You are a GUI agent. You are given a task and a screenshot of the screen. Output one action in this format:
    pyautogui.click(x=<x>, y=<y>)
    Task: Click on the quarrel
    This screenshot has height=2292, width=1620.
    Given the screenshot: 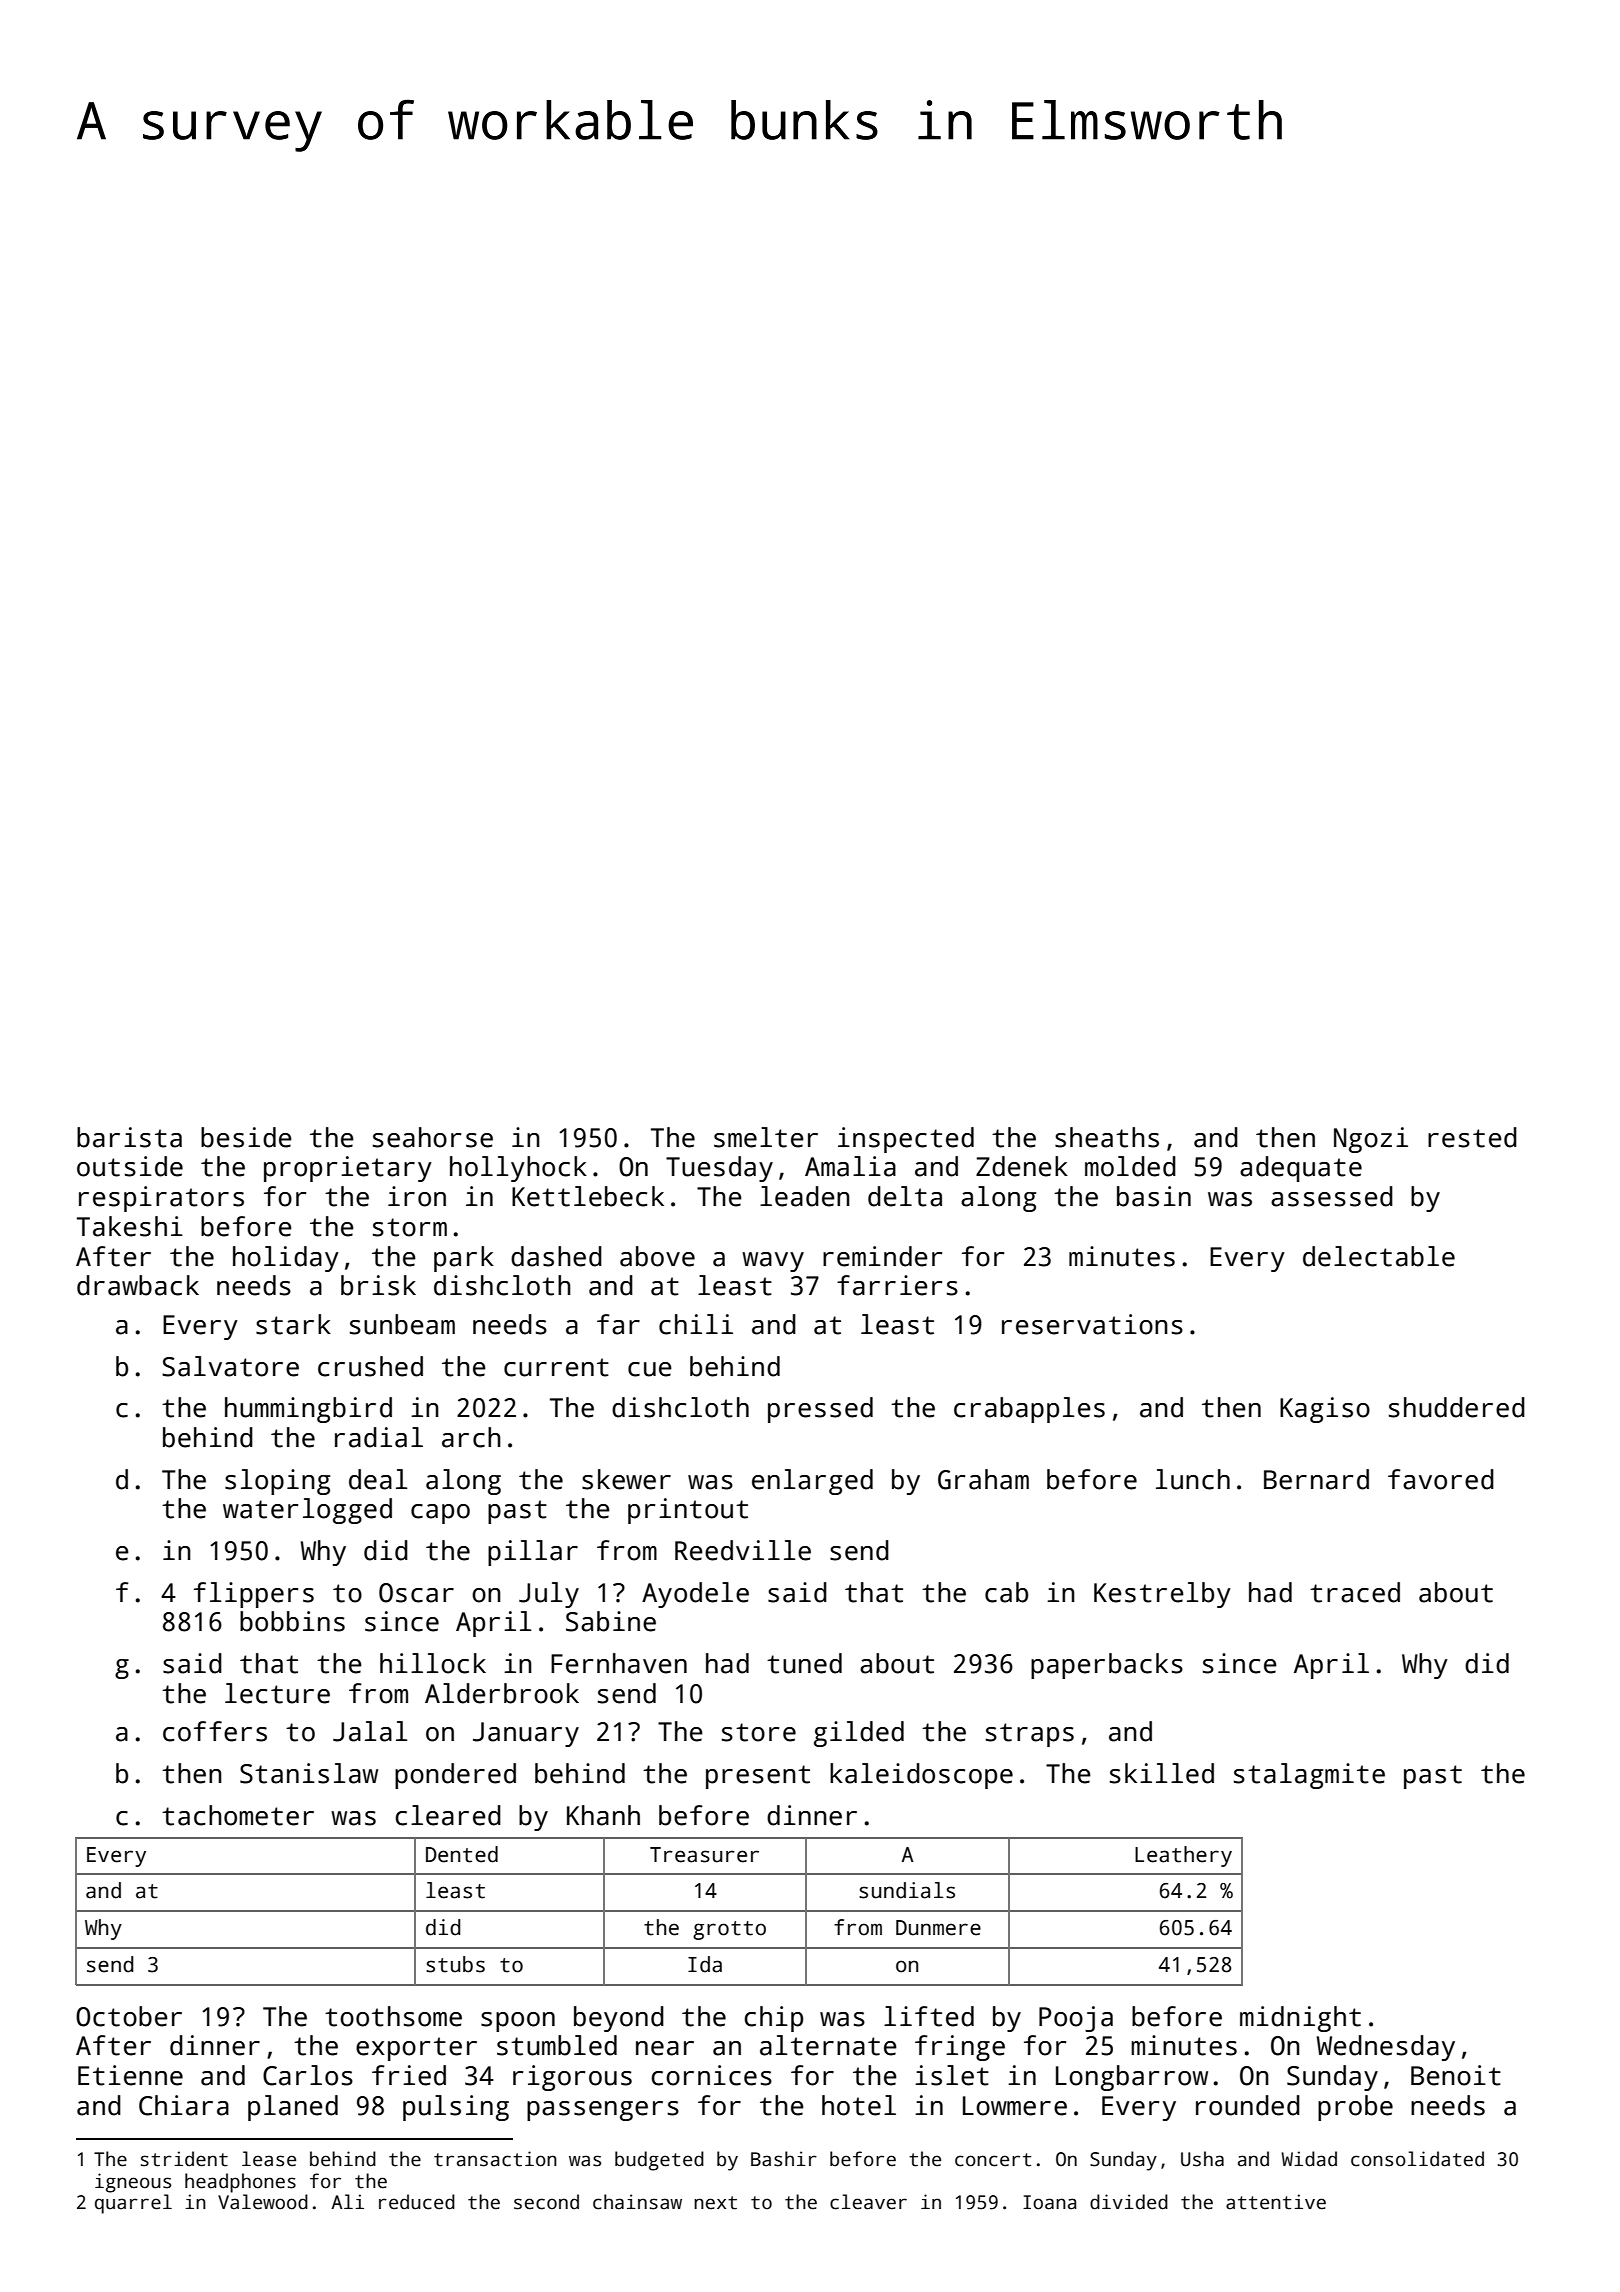 What is the action you would take?
    pyautogui.click(x=133, y=2204)
